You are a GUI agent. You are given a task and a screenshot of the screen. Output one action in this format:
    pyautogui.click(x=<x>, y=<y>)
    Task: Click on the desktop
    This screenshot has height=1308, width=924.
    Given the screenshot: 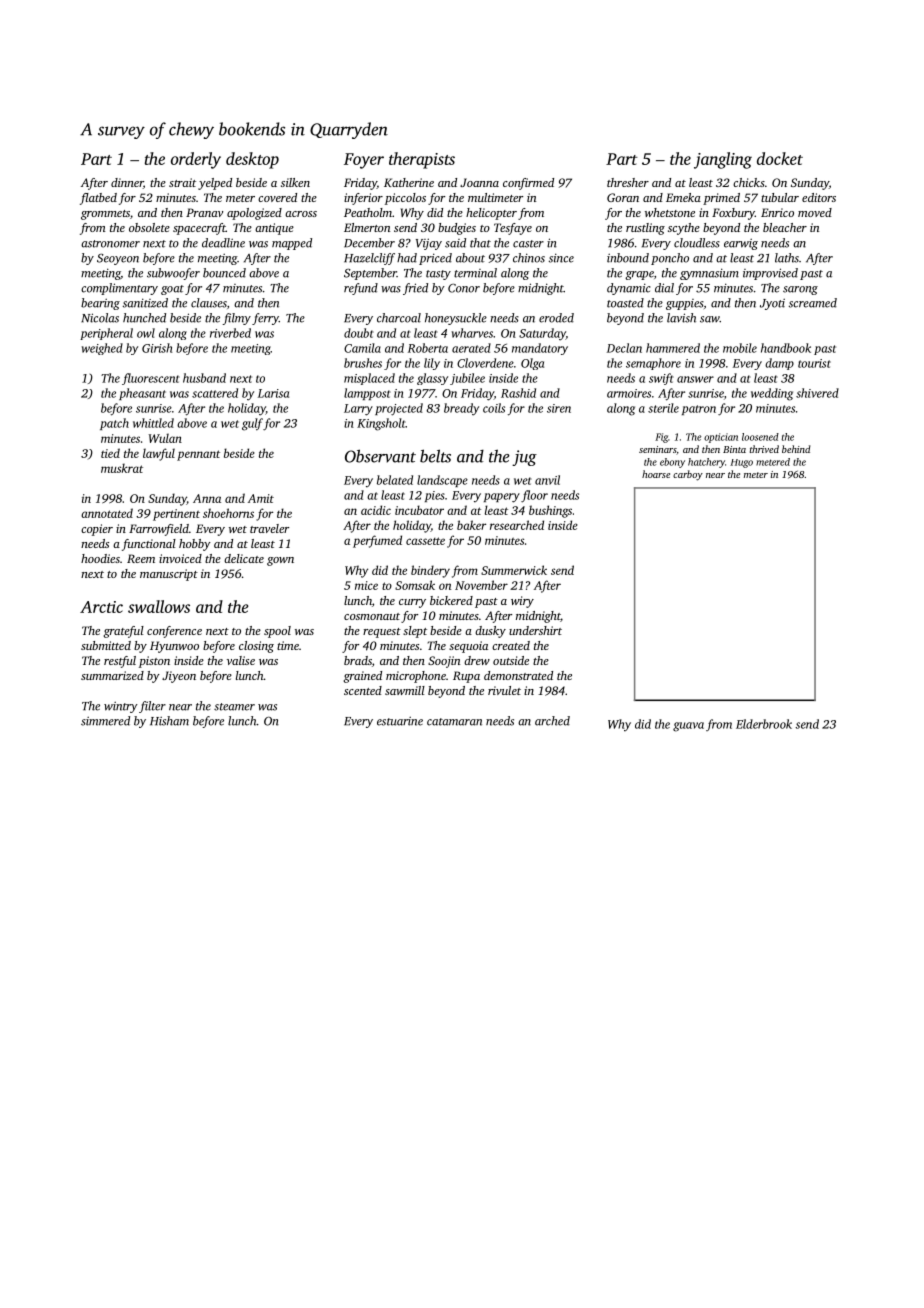 What is the action you would take?
    pyautogui.click(x=252, y=160)
